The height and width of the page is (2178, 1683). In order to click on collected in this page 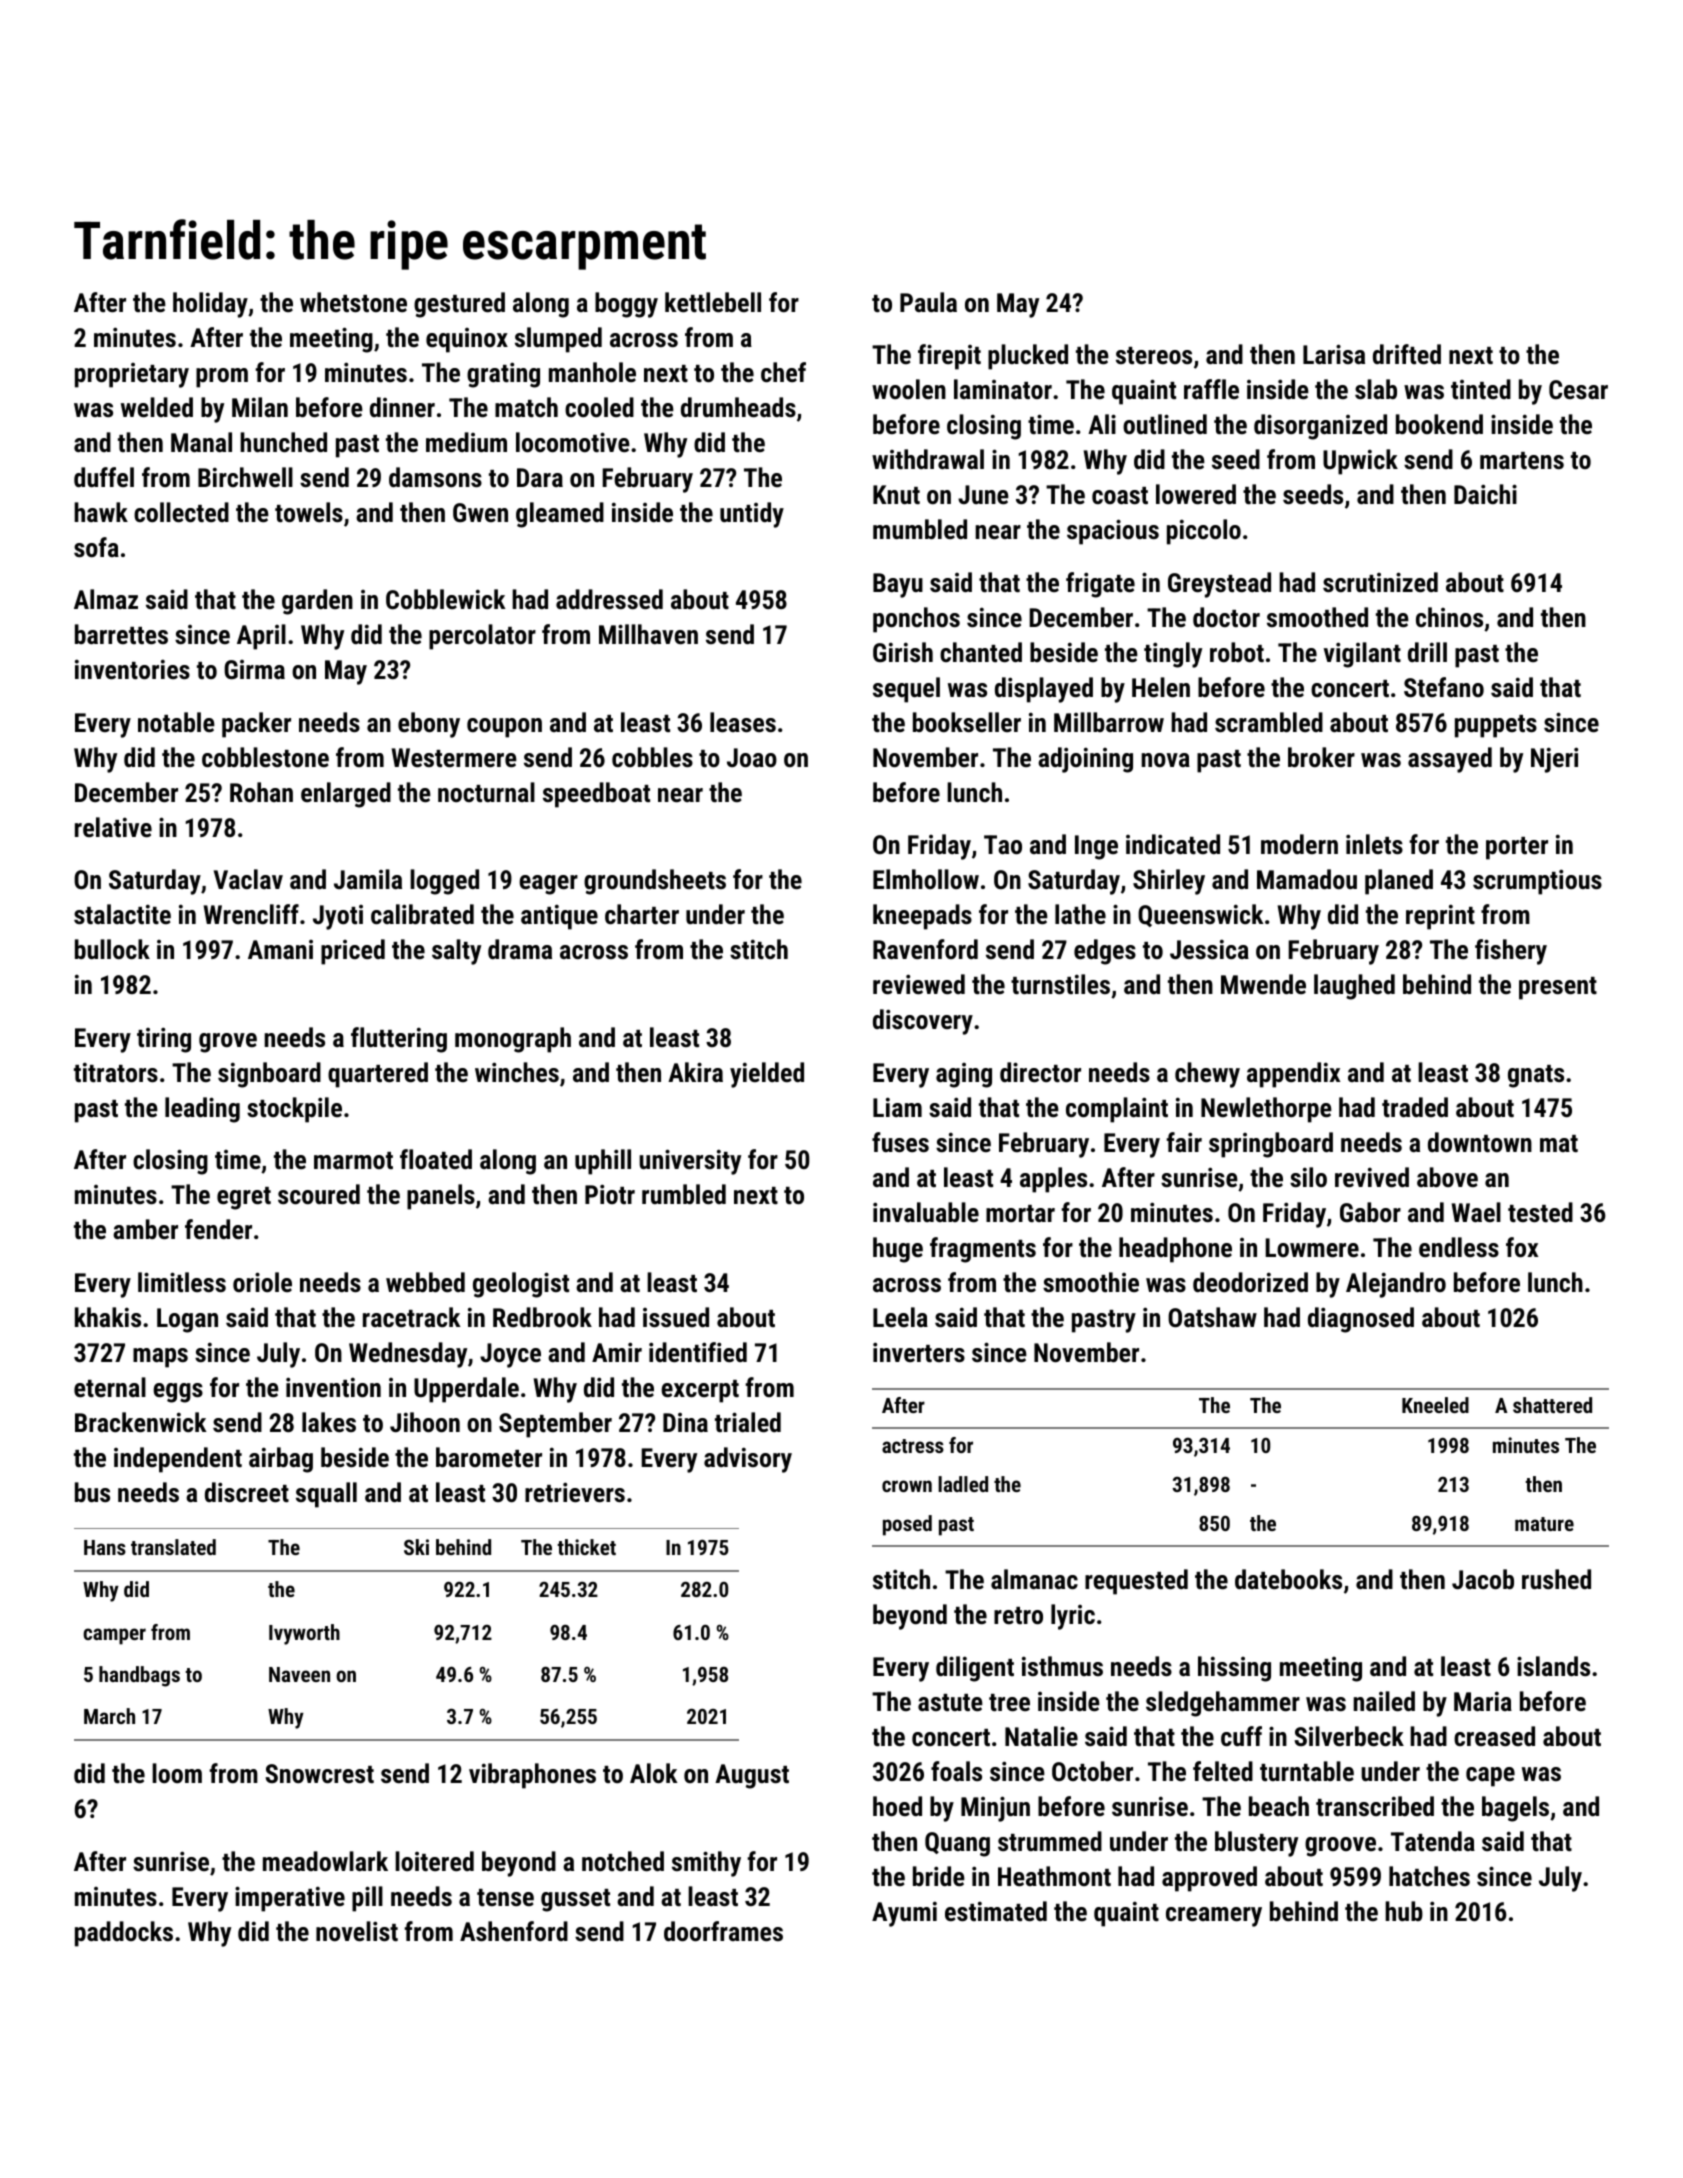, I will do `click(181, 512)`.
